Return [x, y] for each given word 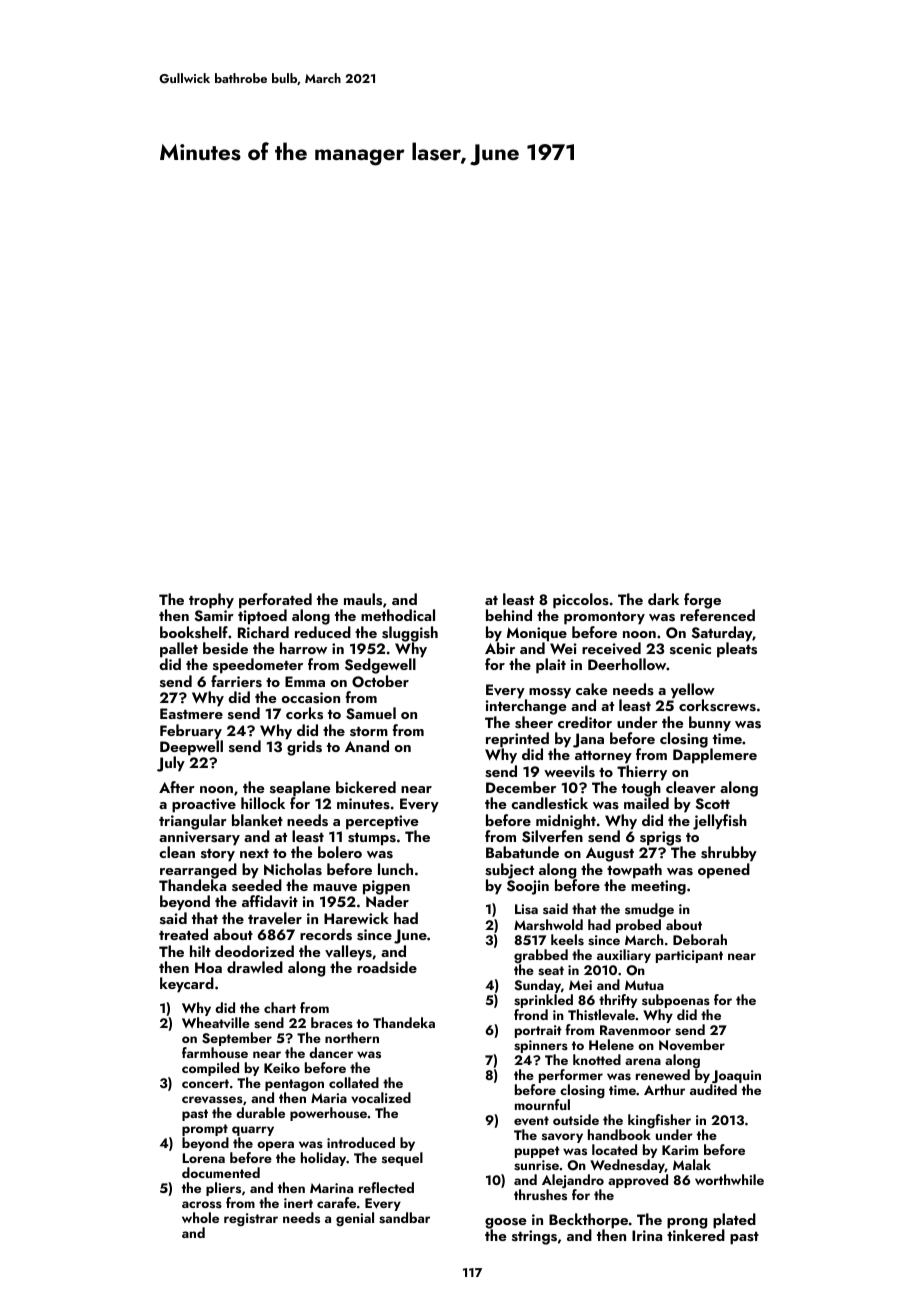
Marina [331, 1188]
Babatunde [522, 852]
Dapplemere [715, 756]
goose [505, 1223]
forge [702, 601]
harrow [303, 648]
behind [509, 615]
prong [687, 1223]
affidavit [270, 901]
